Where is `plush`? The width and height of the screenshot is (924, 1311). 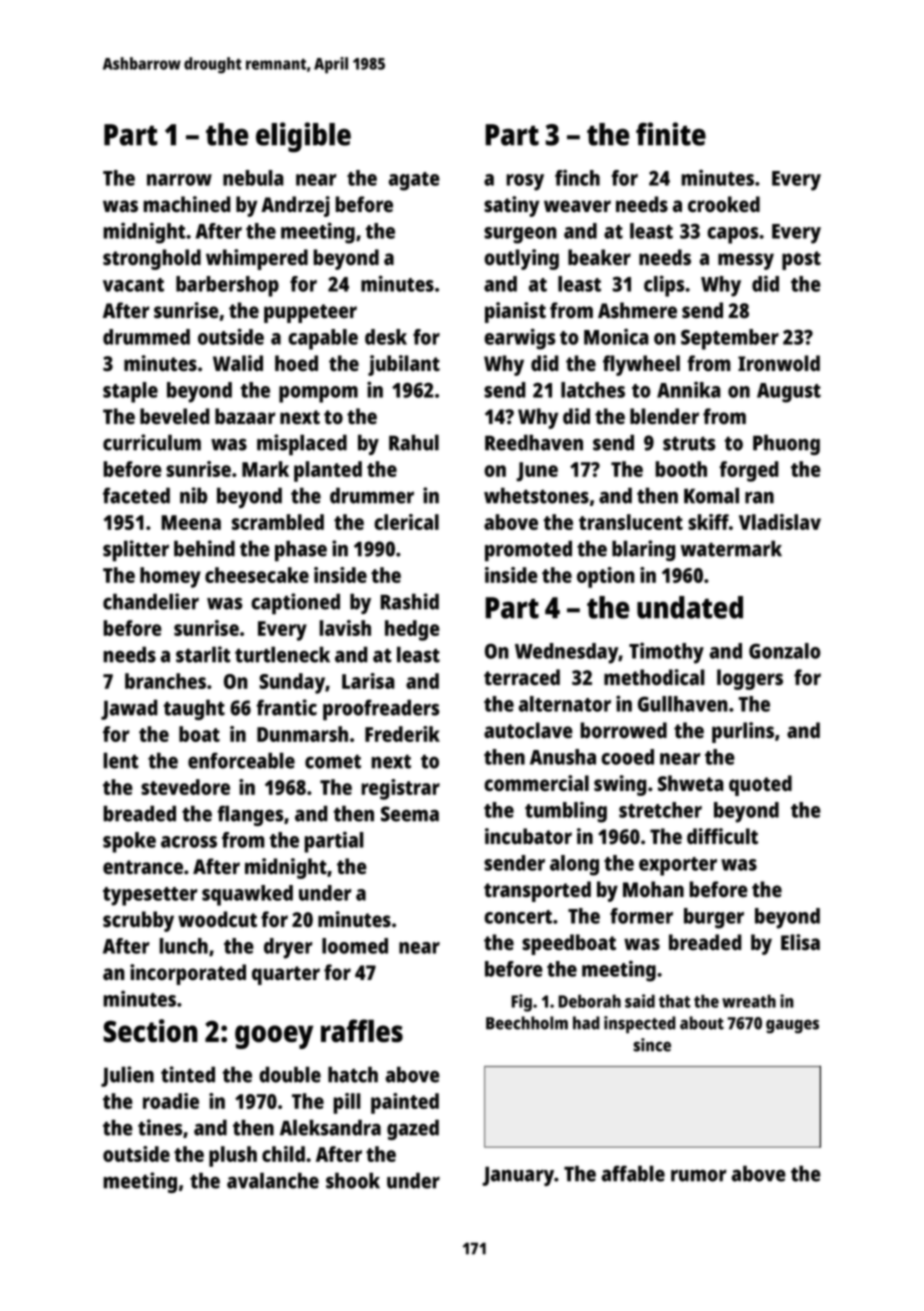 plush is located at coordinates (233, 1156).
